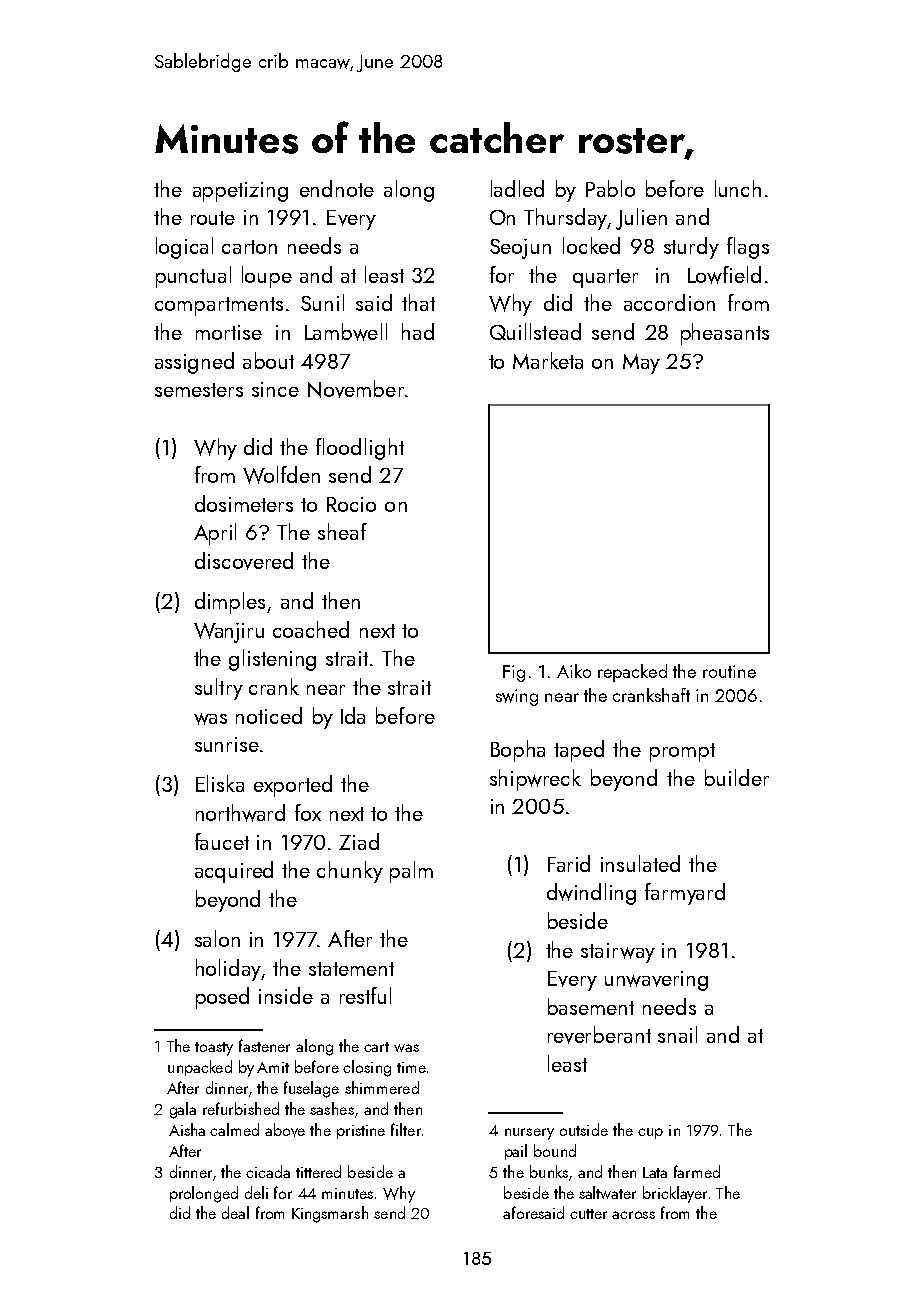  Describe the element at coordinates (738, 188) in the screenshot. I see `lunch` at that location.
